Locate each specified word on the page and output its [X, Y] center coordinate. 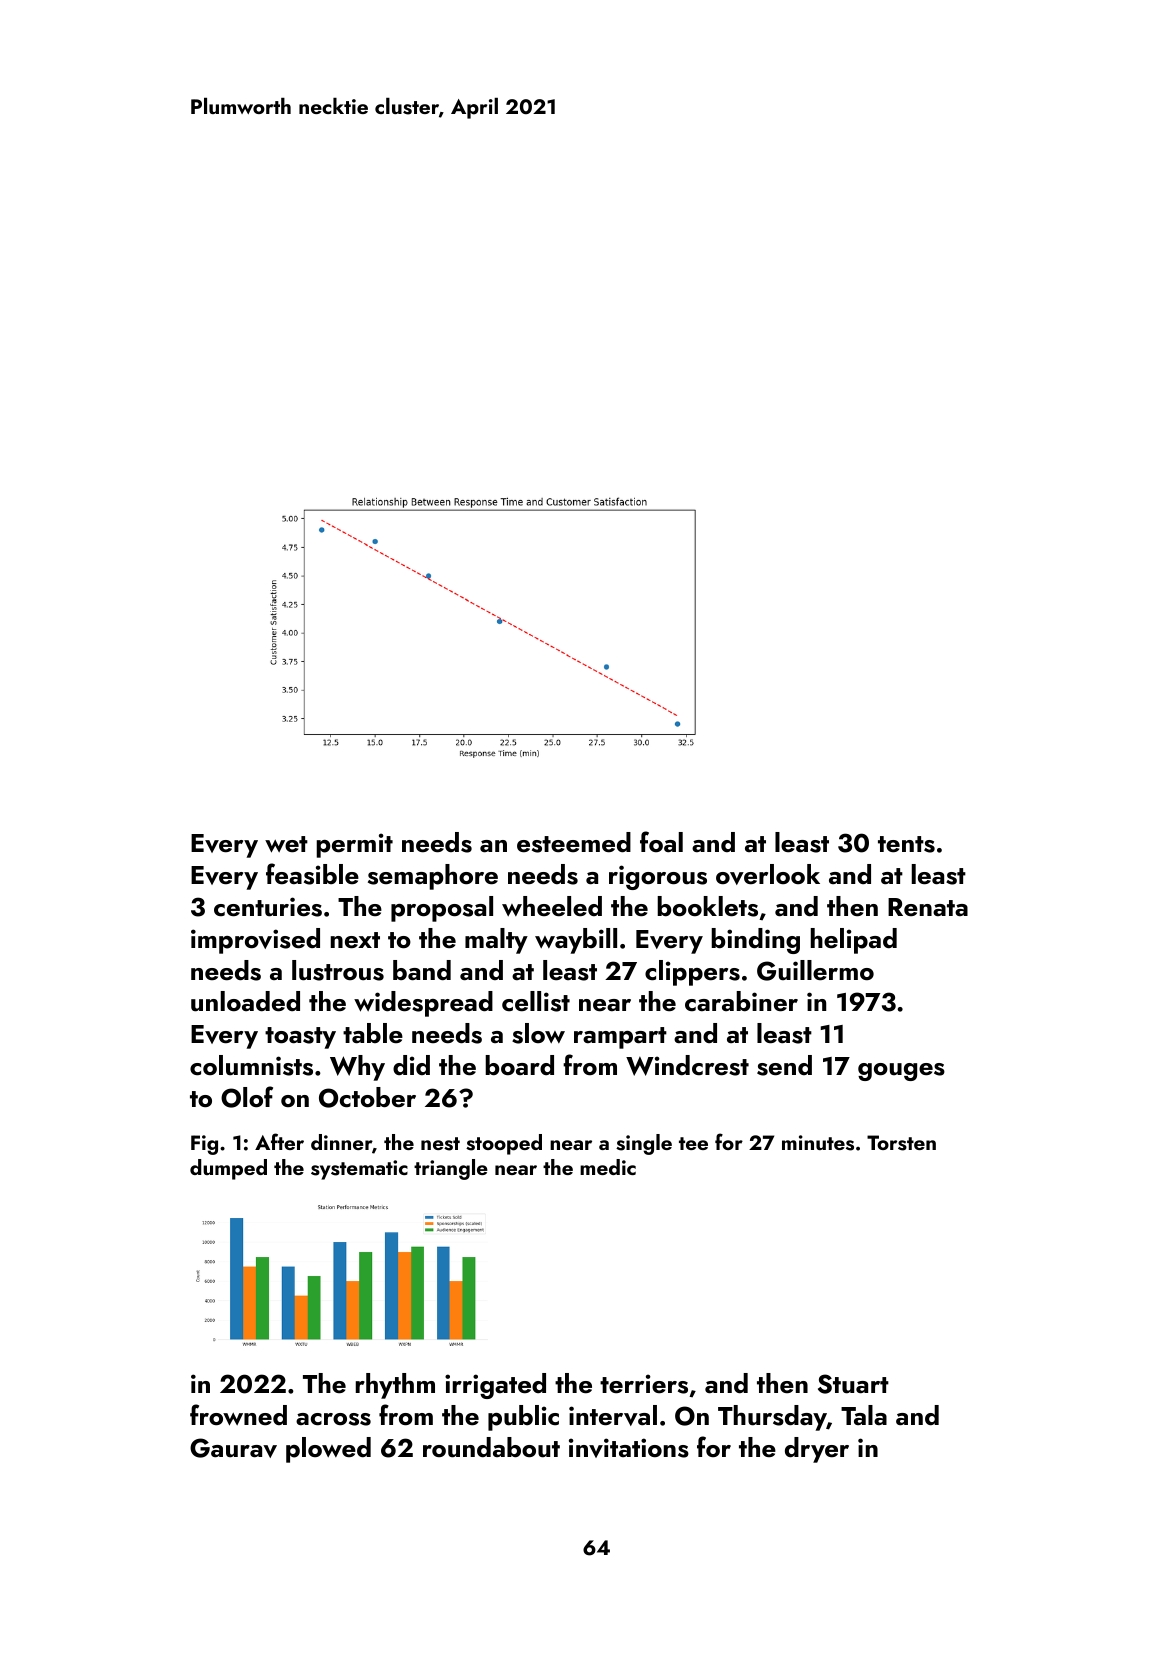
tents [906, 844]
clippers [692, 973]
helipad [854, 941]
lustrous [338, 970]
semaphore [433, 877]
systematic [359, 1170]
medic [608, 1167]
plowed [328, 1450]
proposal [442, 909]
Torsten [901, 1143]
